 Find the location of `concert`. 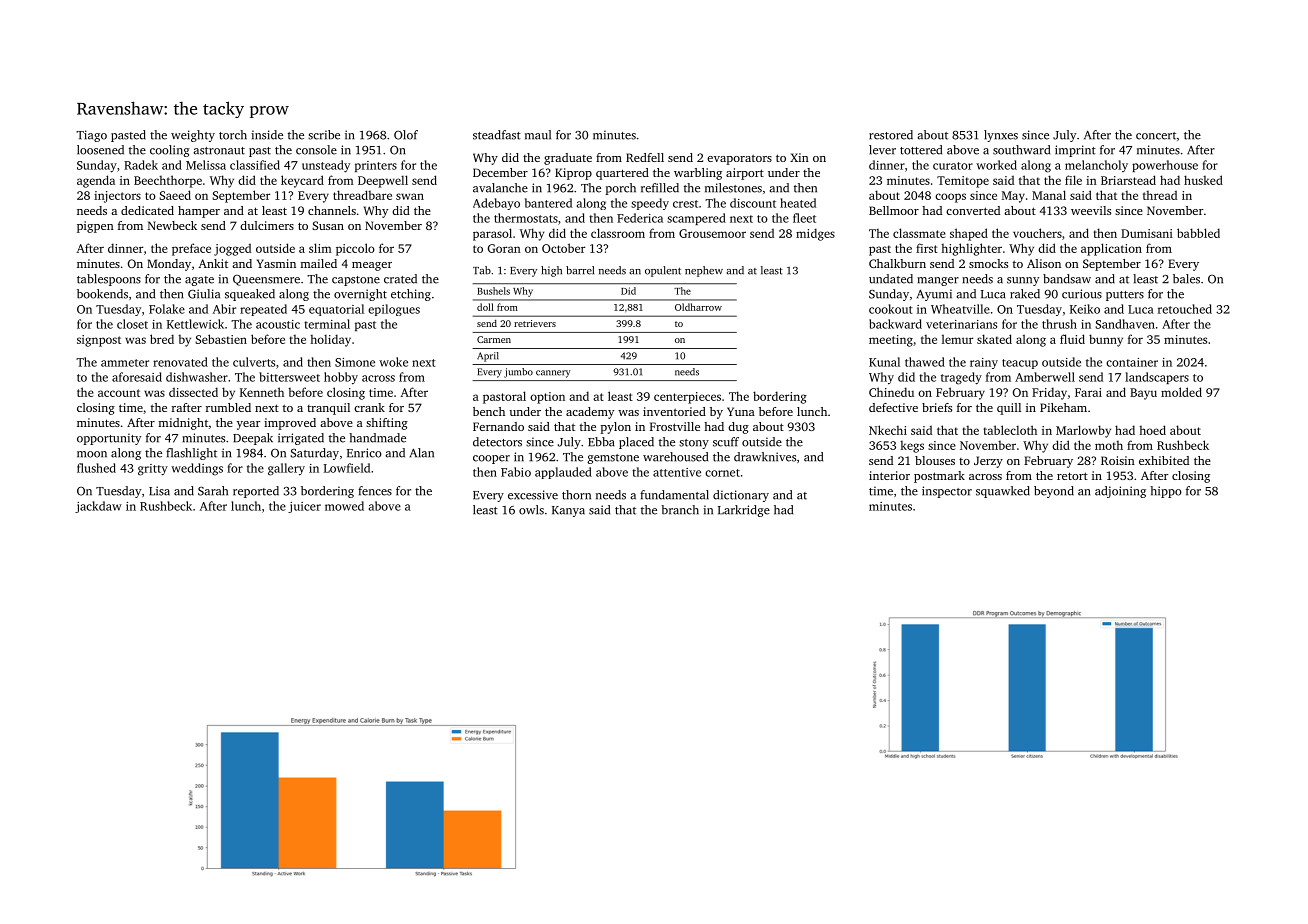

concert is located at coordinates (1156, 136).
